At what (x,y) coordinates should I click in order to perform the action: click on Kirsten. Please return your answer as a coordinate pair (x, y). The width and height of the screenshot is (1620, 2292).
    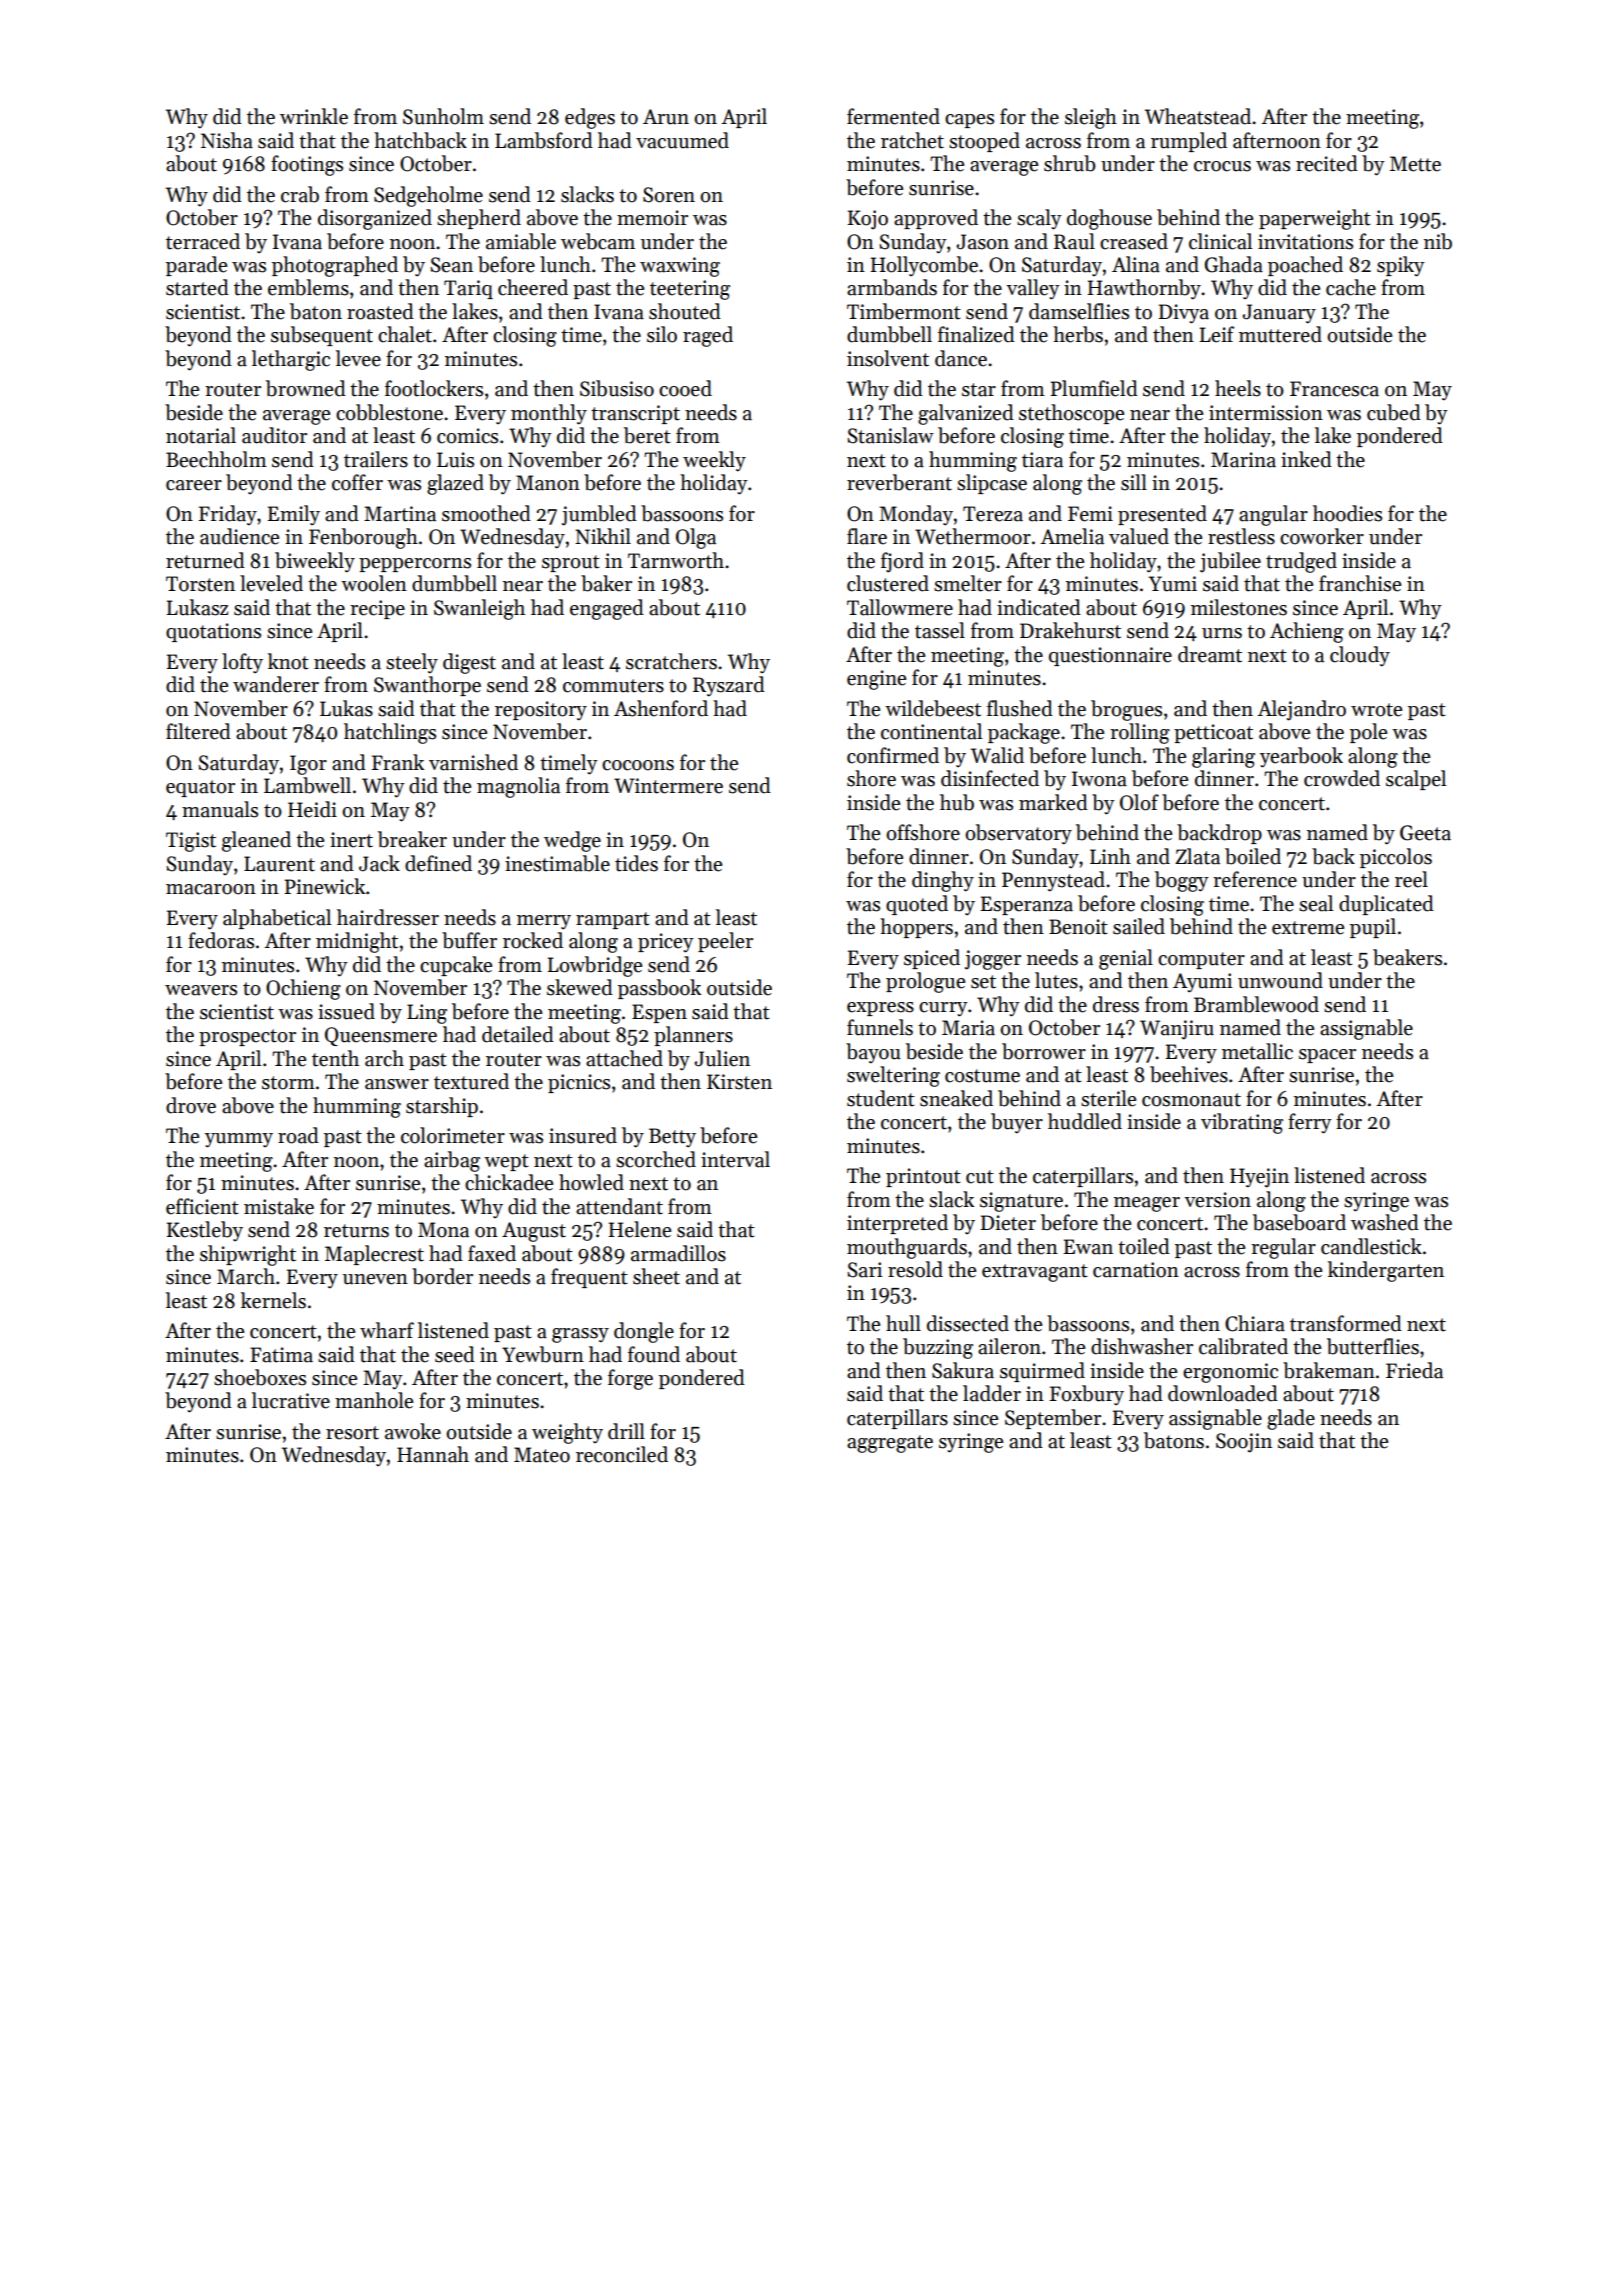
    Looking at the image, I should click on (739, 1082).
